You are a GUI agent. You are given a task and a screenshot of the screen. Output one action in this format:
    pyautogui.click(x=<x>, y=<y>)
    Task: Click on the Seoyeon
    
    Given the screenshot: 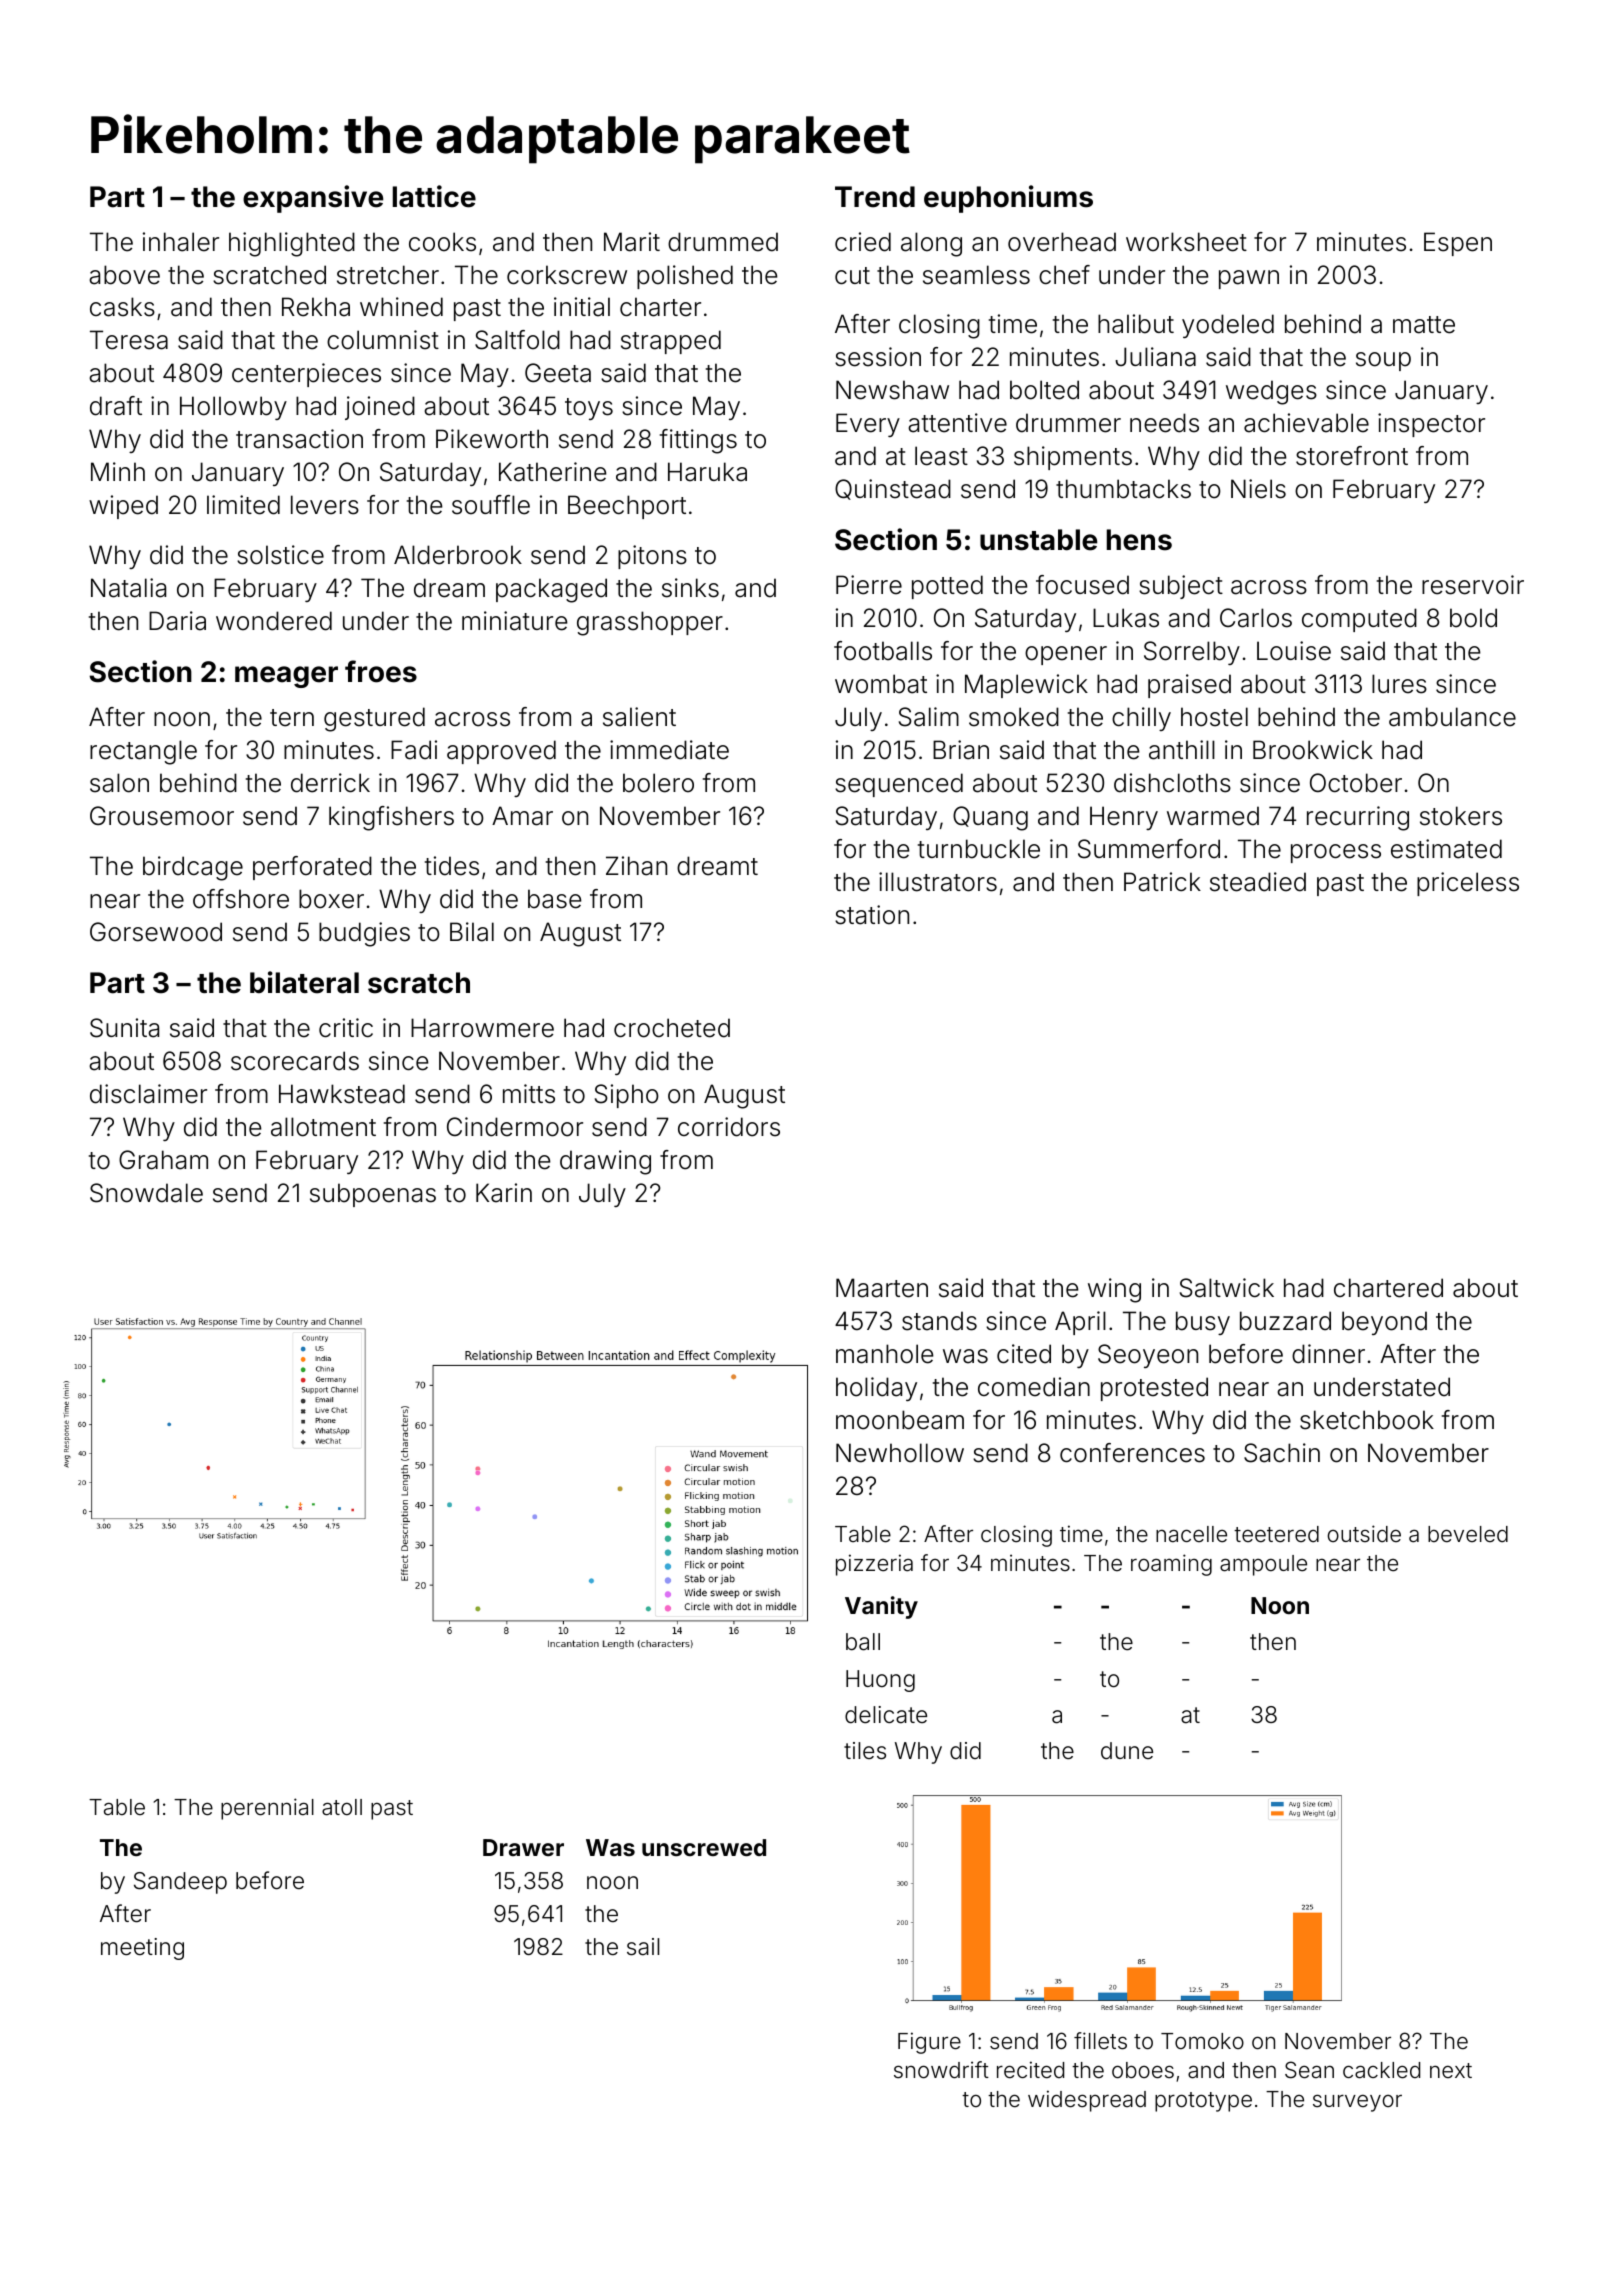 What is the action you would take?
    pyautogui.click(x=1148, y=1356)
